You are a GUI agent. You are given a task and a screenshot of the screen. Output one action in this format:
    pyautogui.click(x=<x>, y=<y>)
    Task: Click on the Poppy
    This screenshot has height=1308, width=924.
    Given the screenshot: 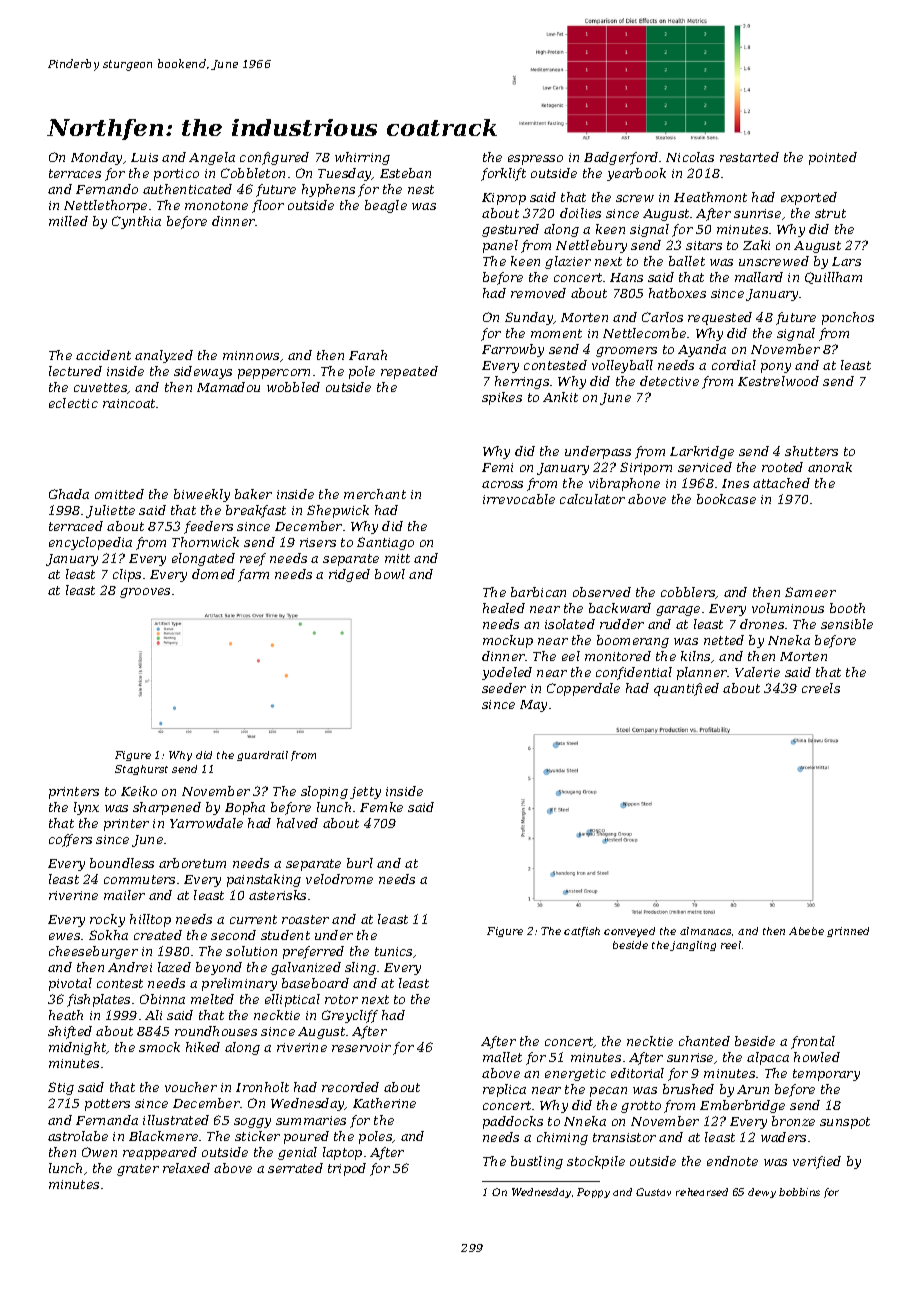 What is the action you would take?
    pyautogui.click(x=593, y=1193)
